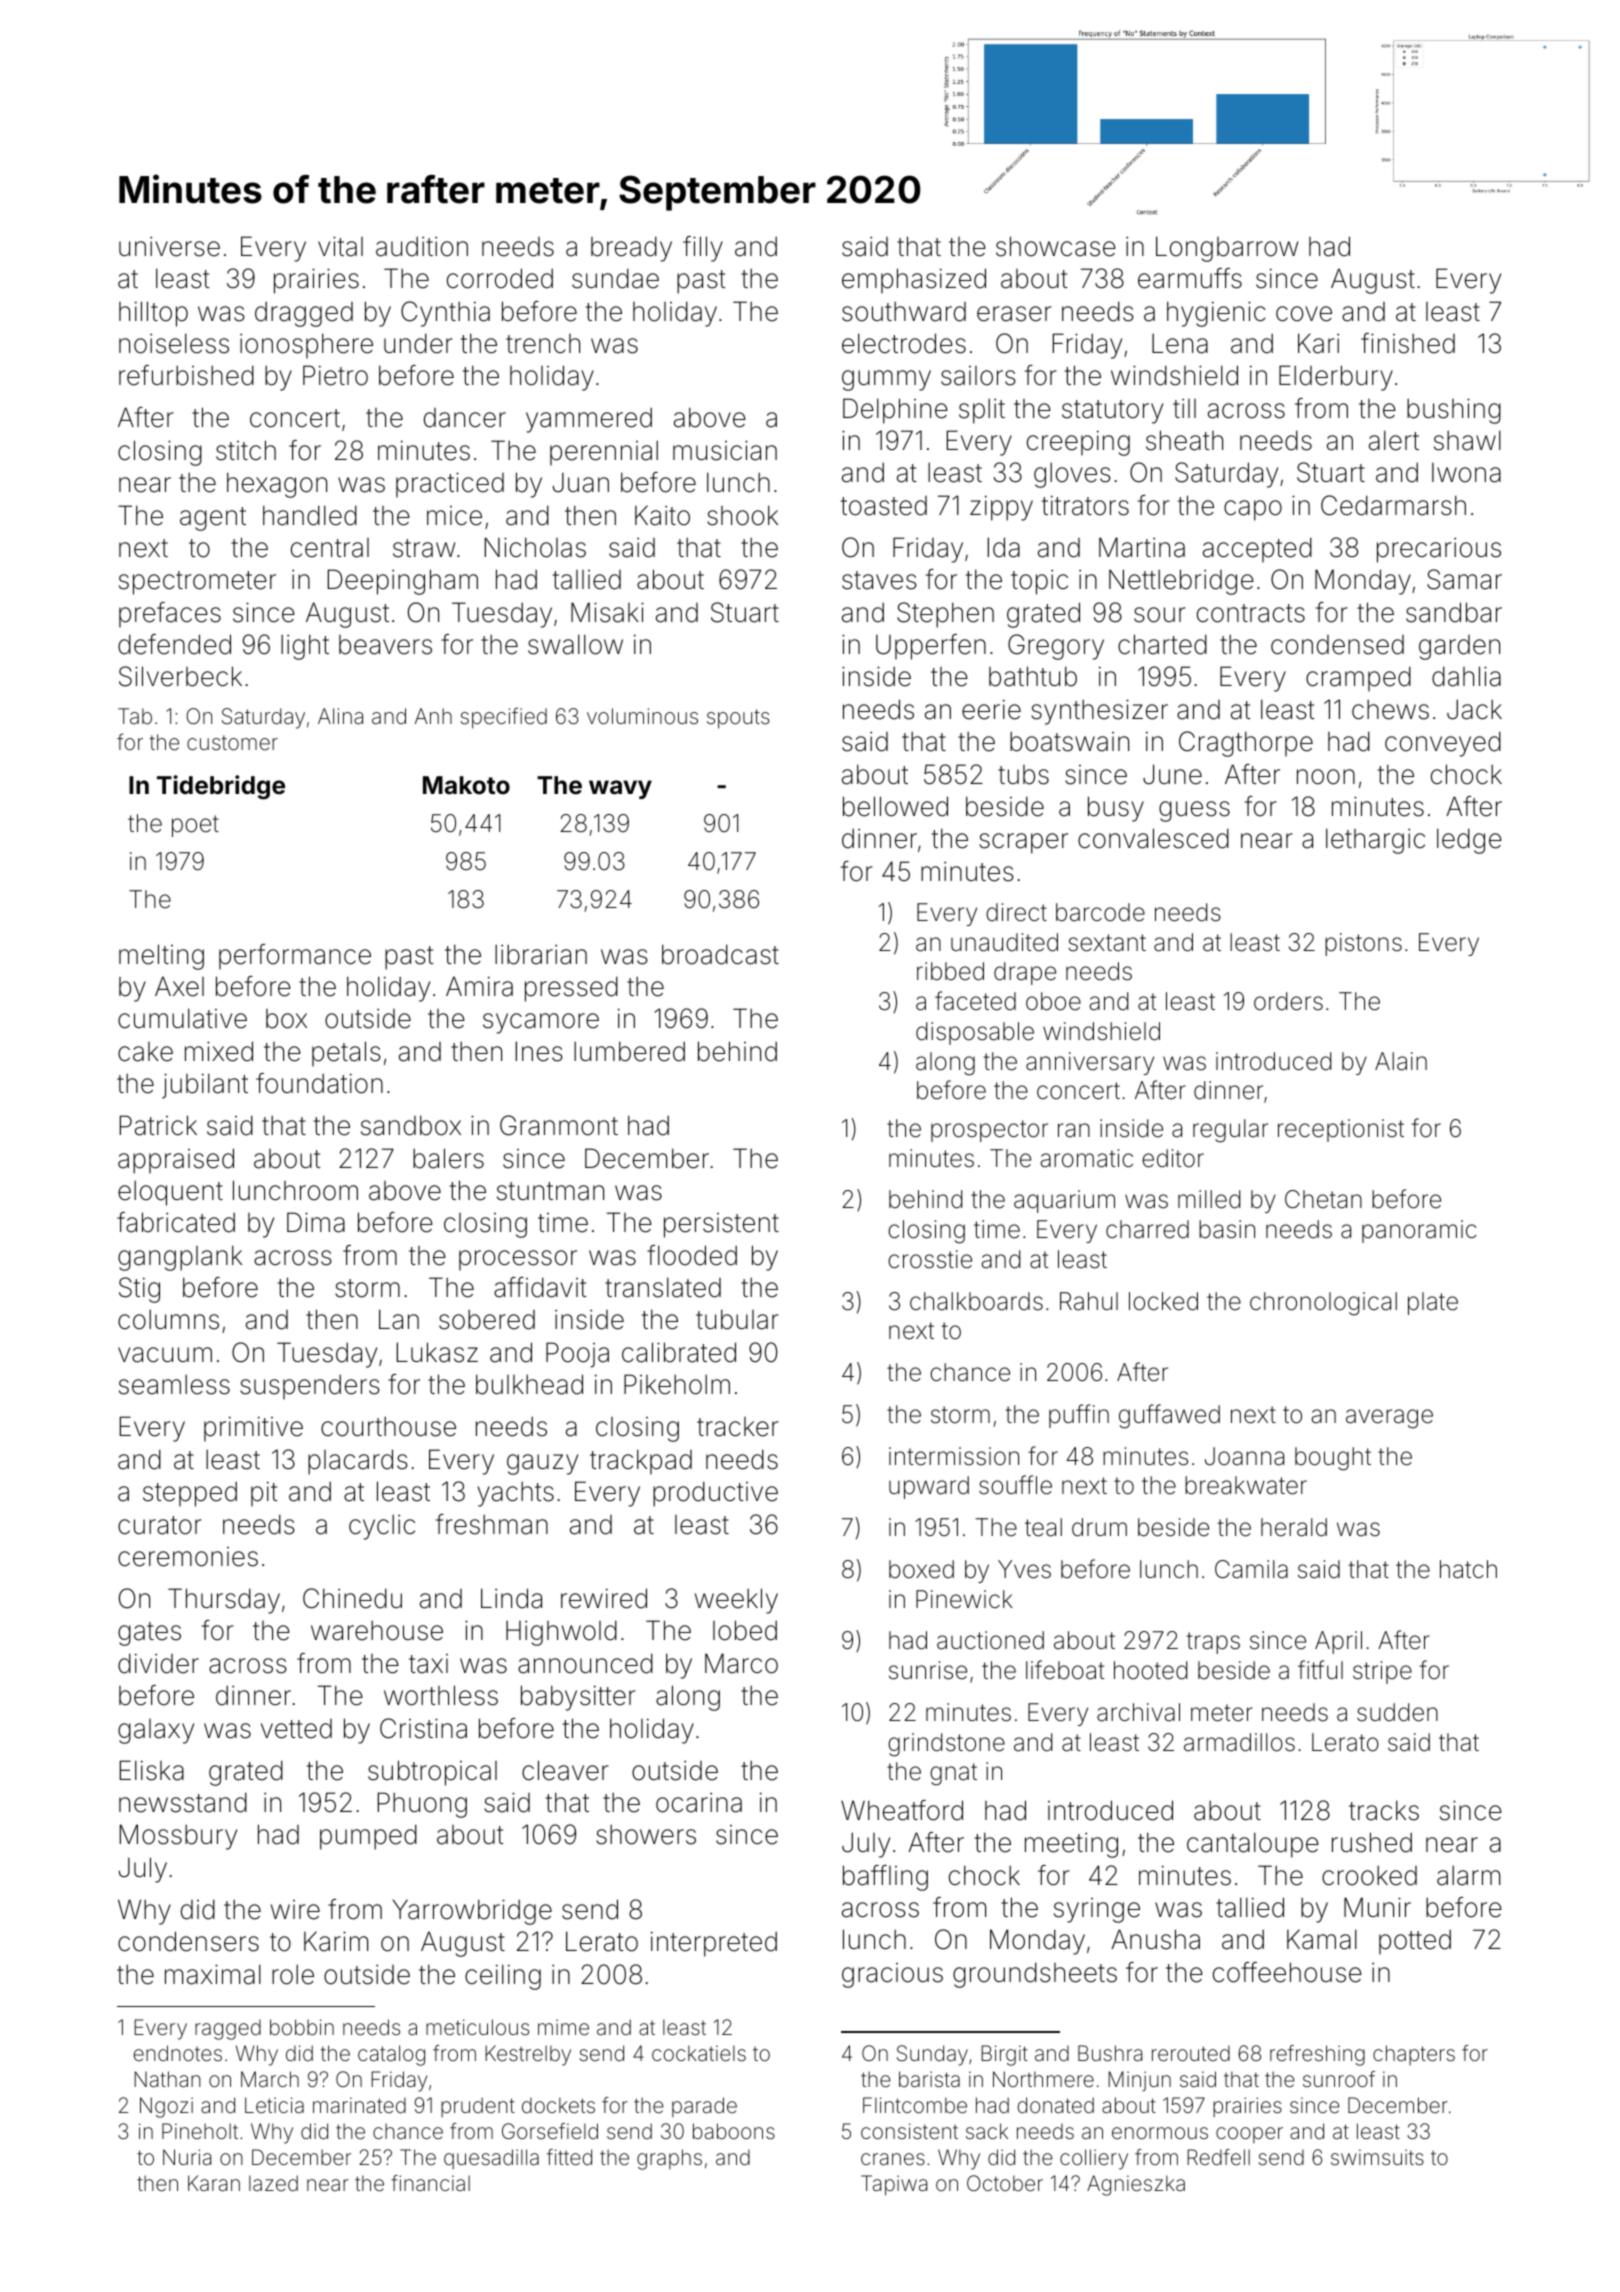 This screenshot has width=1620, height=2292. Describe the element at coordinates (316, 1222) in the screenshot. I see `Dima` at that location.
